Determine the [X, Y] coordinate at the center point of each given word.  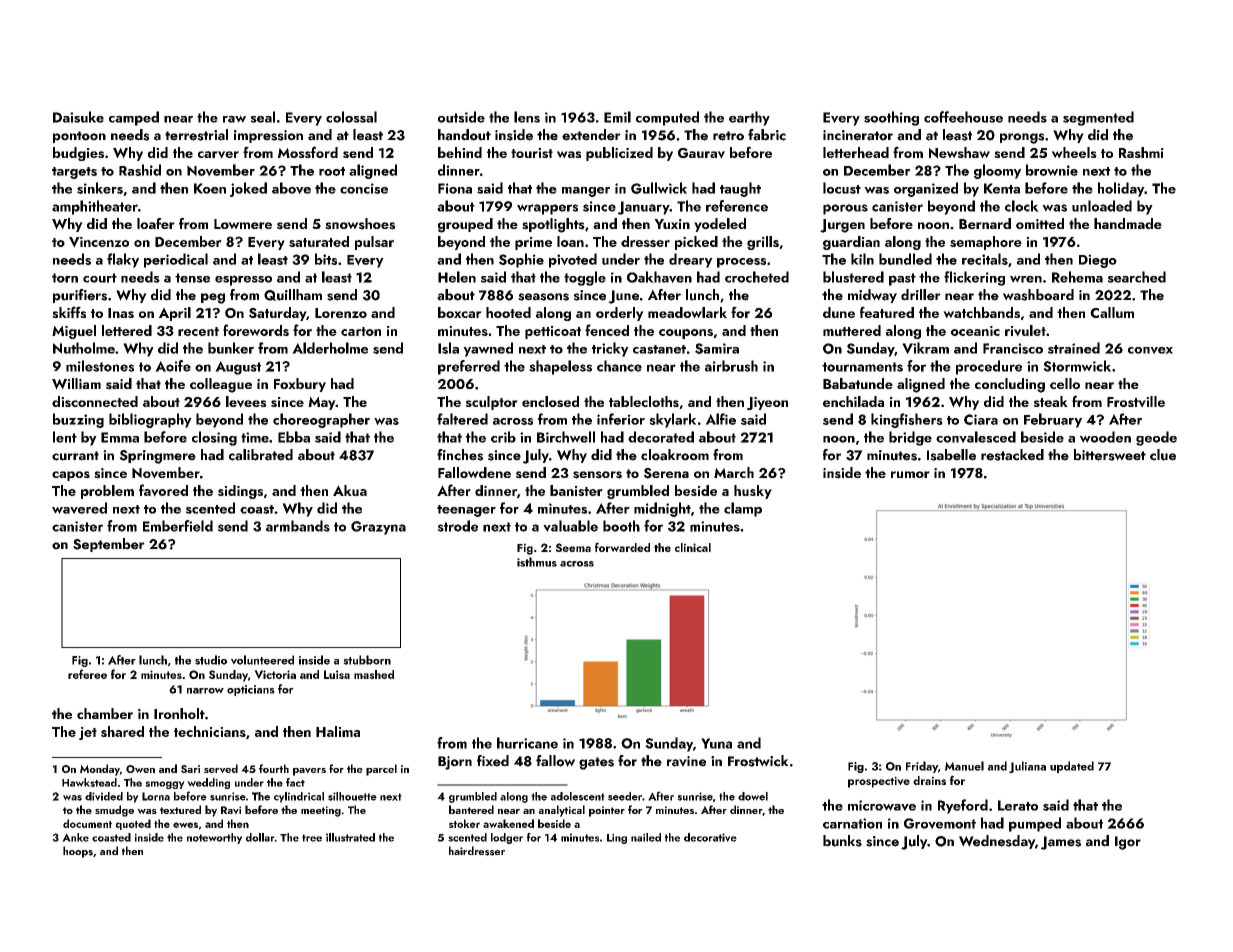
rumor [910, 474]
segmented [1098, 118]
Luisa [337, 674]
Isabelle [951, 455]
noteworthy [214, 838]
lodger [507, 838]
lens [527, 117]
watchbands [981, 312]
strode [457, 526]
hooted [508, 312]
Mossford [308, 152]
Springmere [157, 457]
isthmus [537, 562]
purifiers [80, 296]
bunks [842, 841]
